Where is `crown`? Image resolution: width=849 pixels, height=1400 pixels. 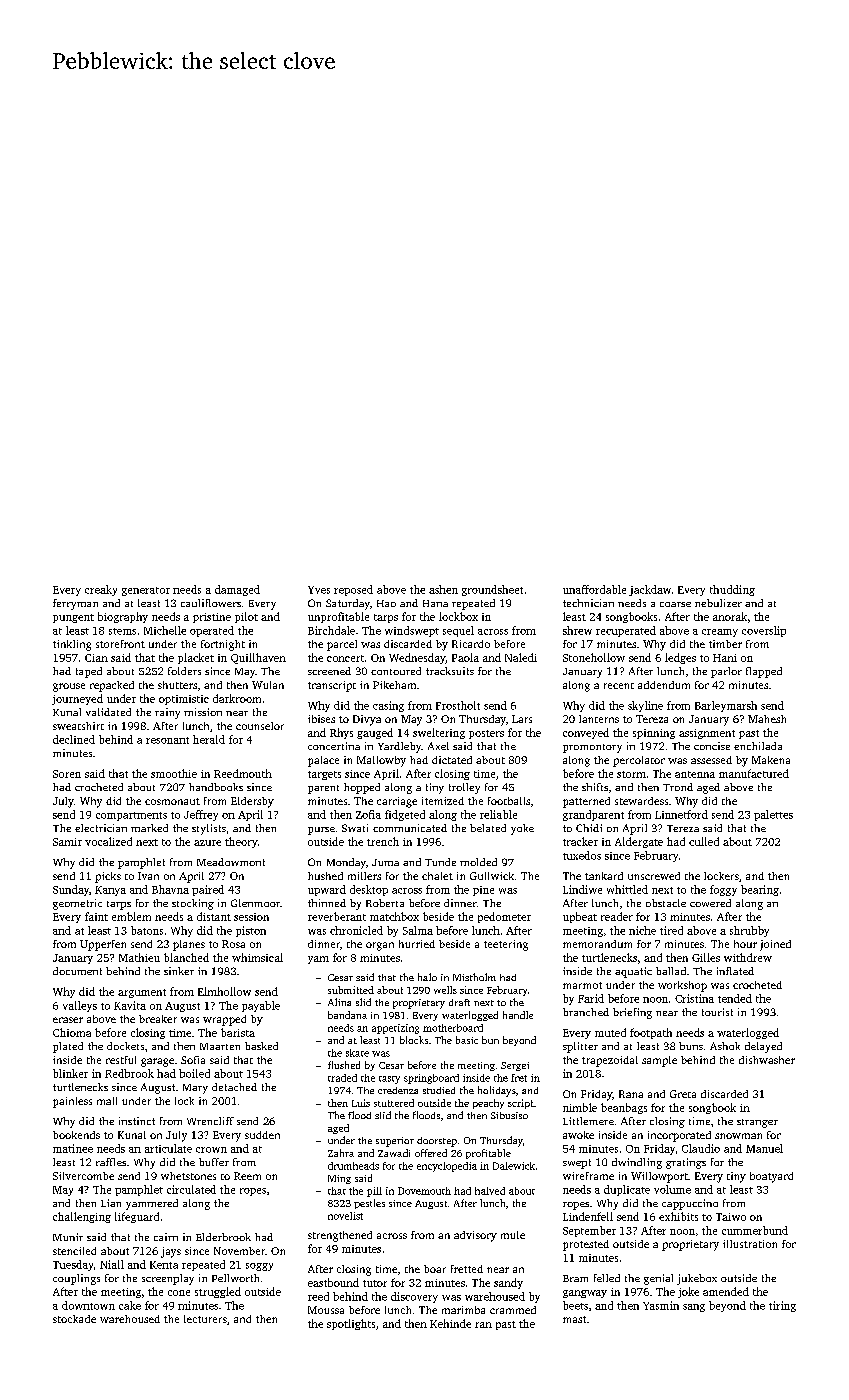 crown is located at coordinates (211, 1150).
